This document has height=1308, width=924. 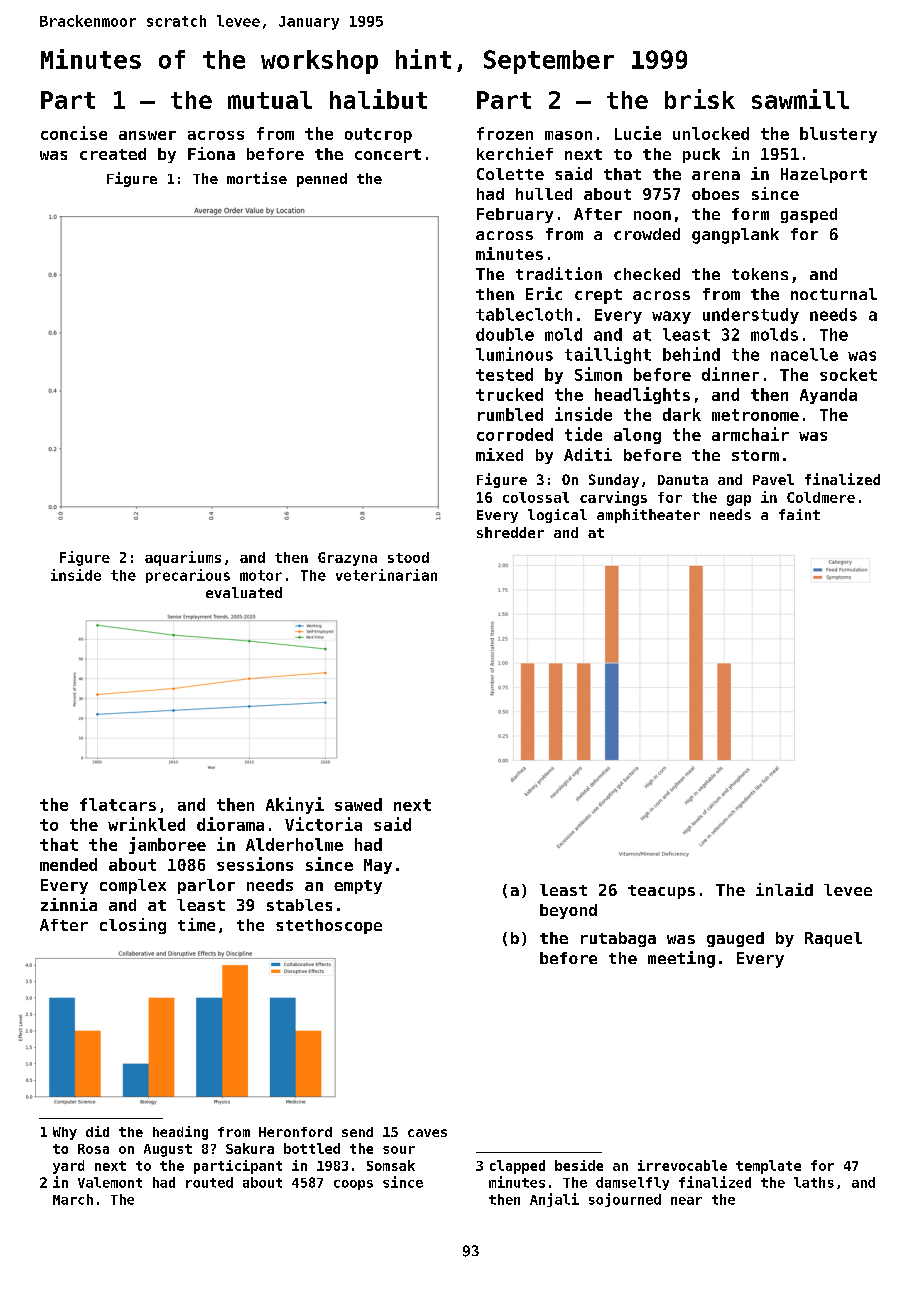 I want to click on Valemont, so click(x=110, y=1182).
